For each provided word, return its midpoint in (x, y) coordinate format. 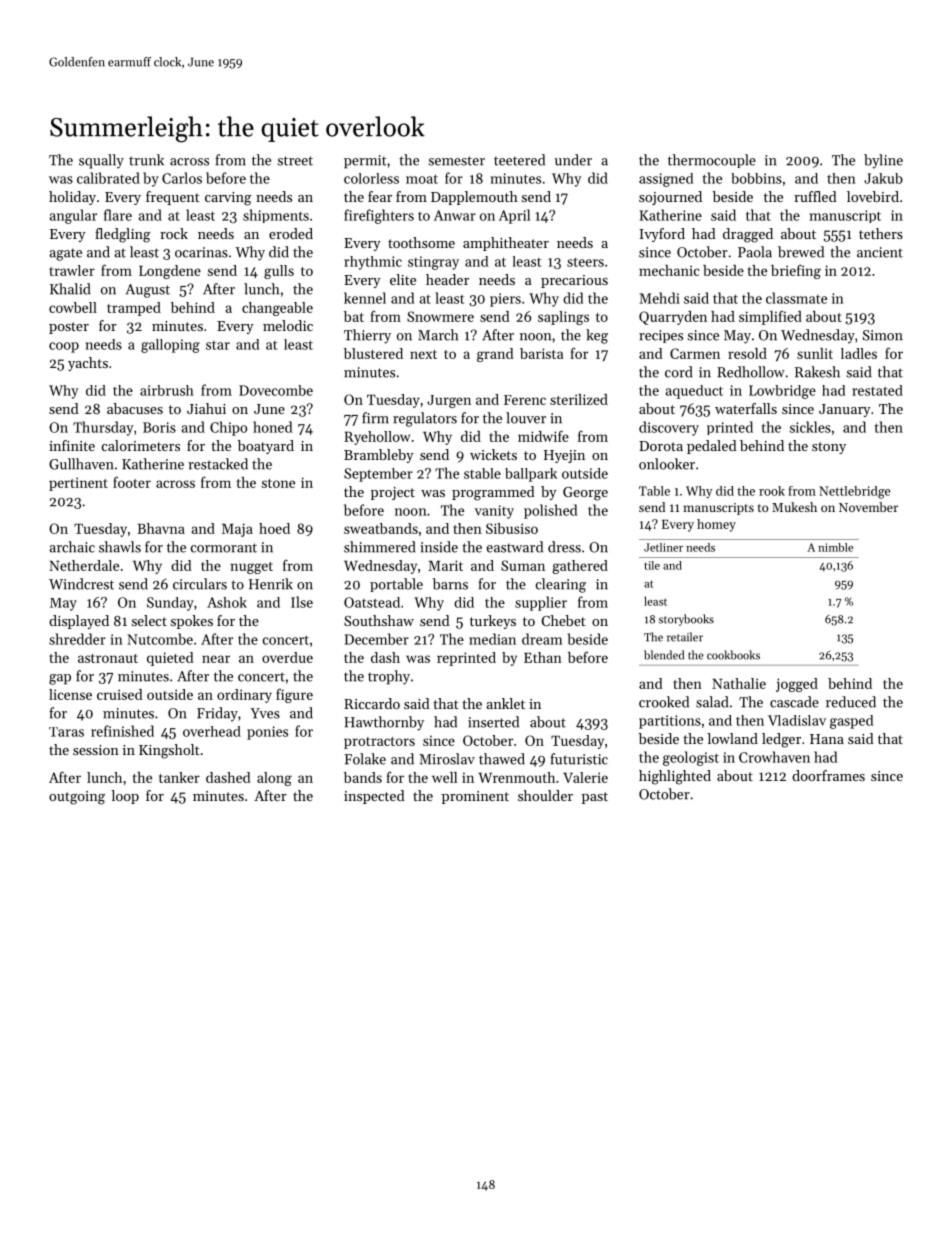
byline (883, 161)
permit (365, 162)
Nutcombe (160, 639)
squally (101, 161)
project (393, 493)
